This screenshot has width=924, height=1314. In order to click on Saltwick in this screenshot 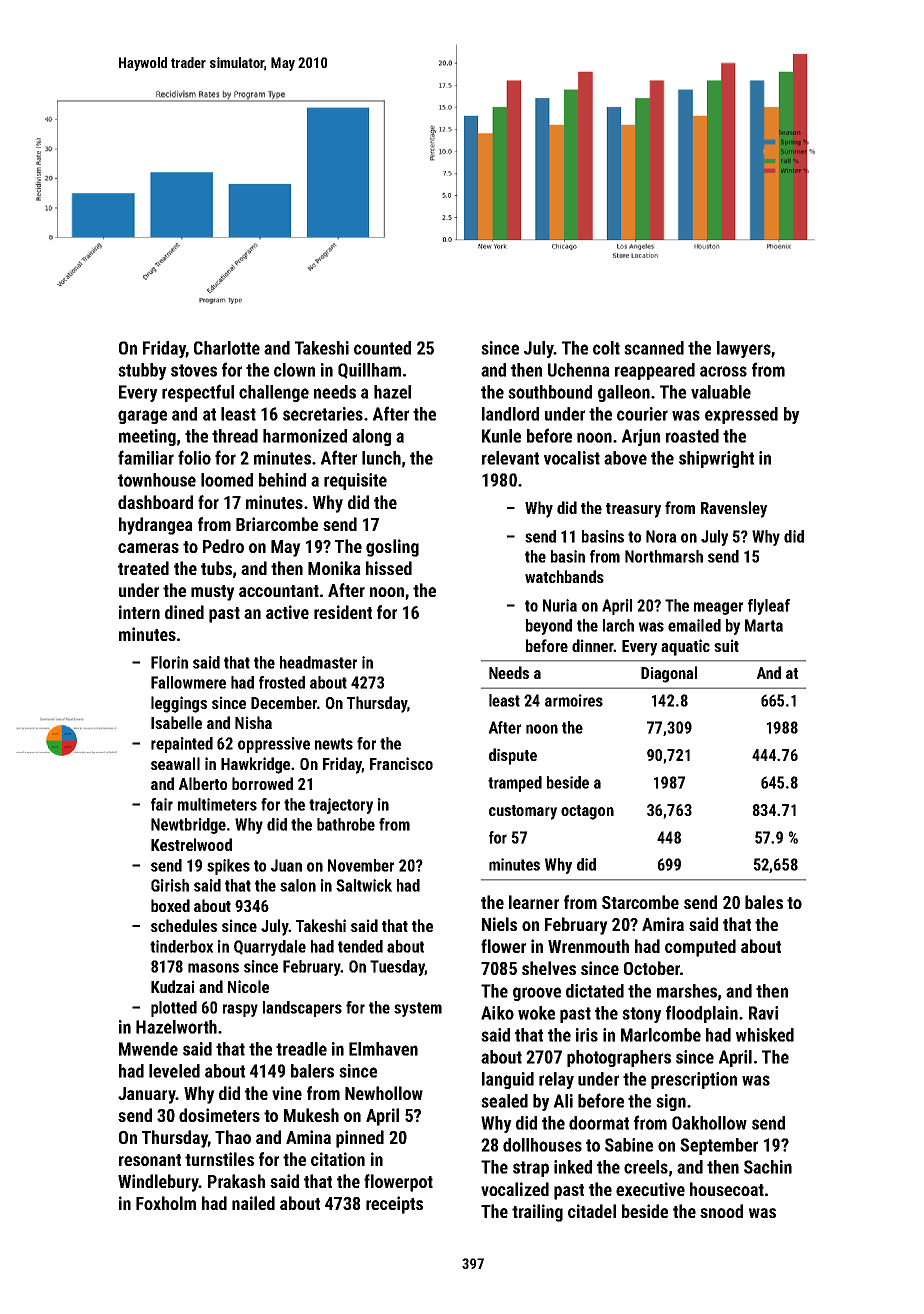, I will do `click(364, 885)`.
